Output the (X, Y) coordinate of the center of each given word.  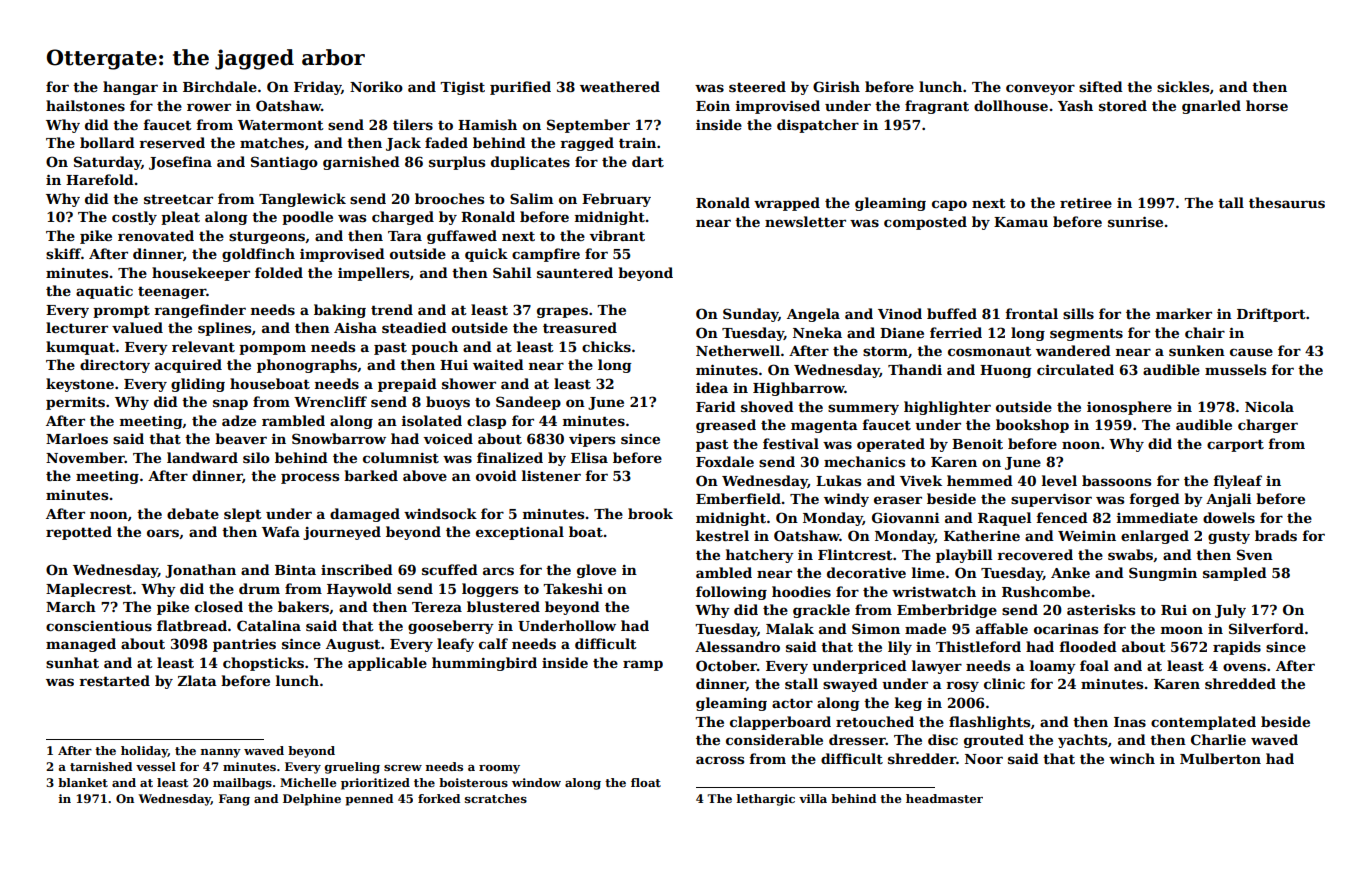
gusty (1229, 538)
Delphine (312, 800)
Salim (532, 198)
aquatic (104, 292)
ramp (643, 665)
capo (949, 205)
